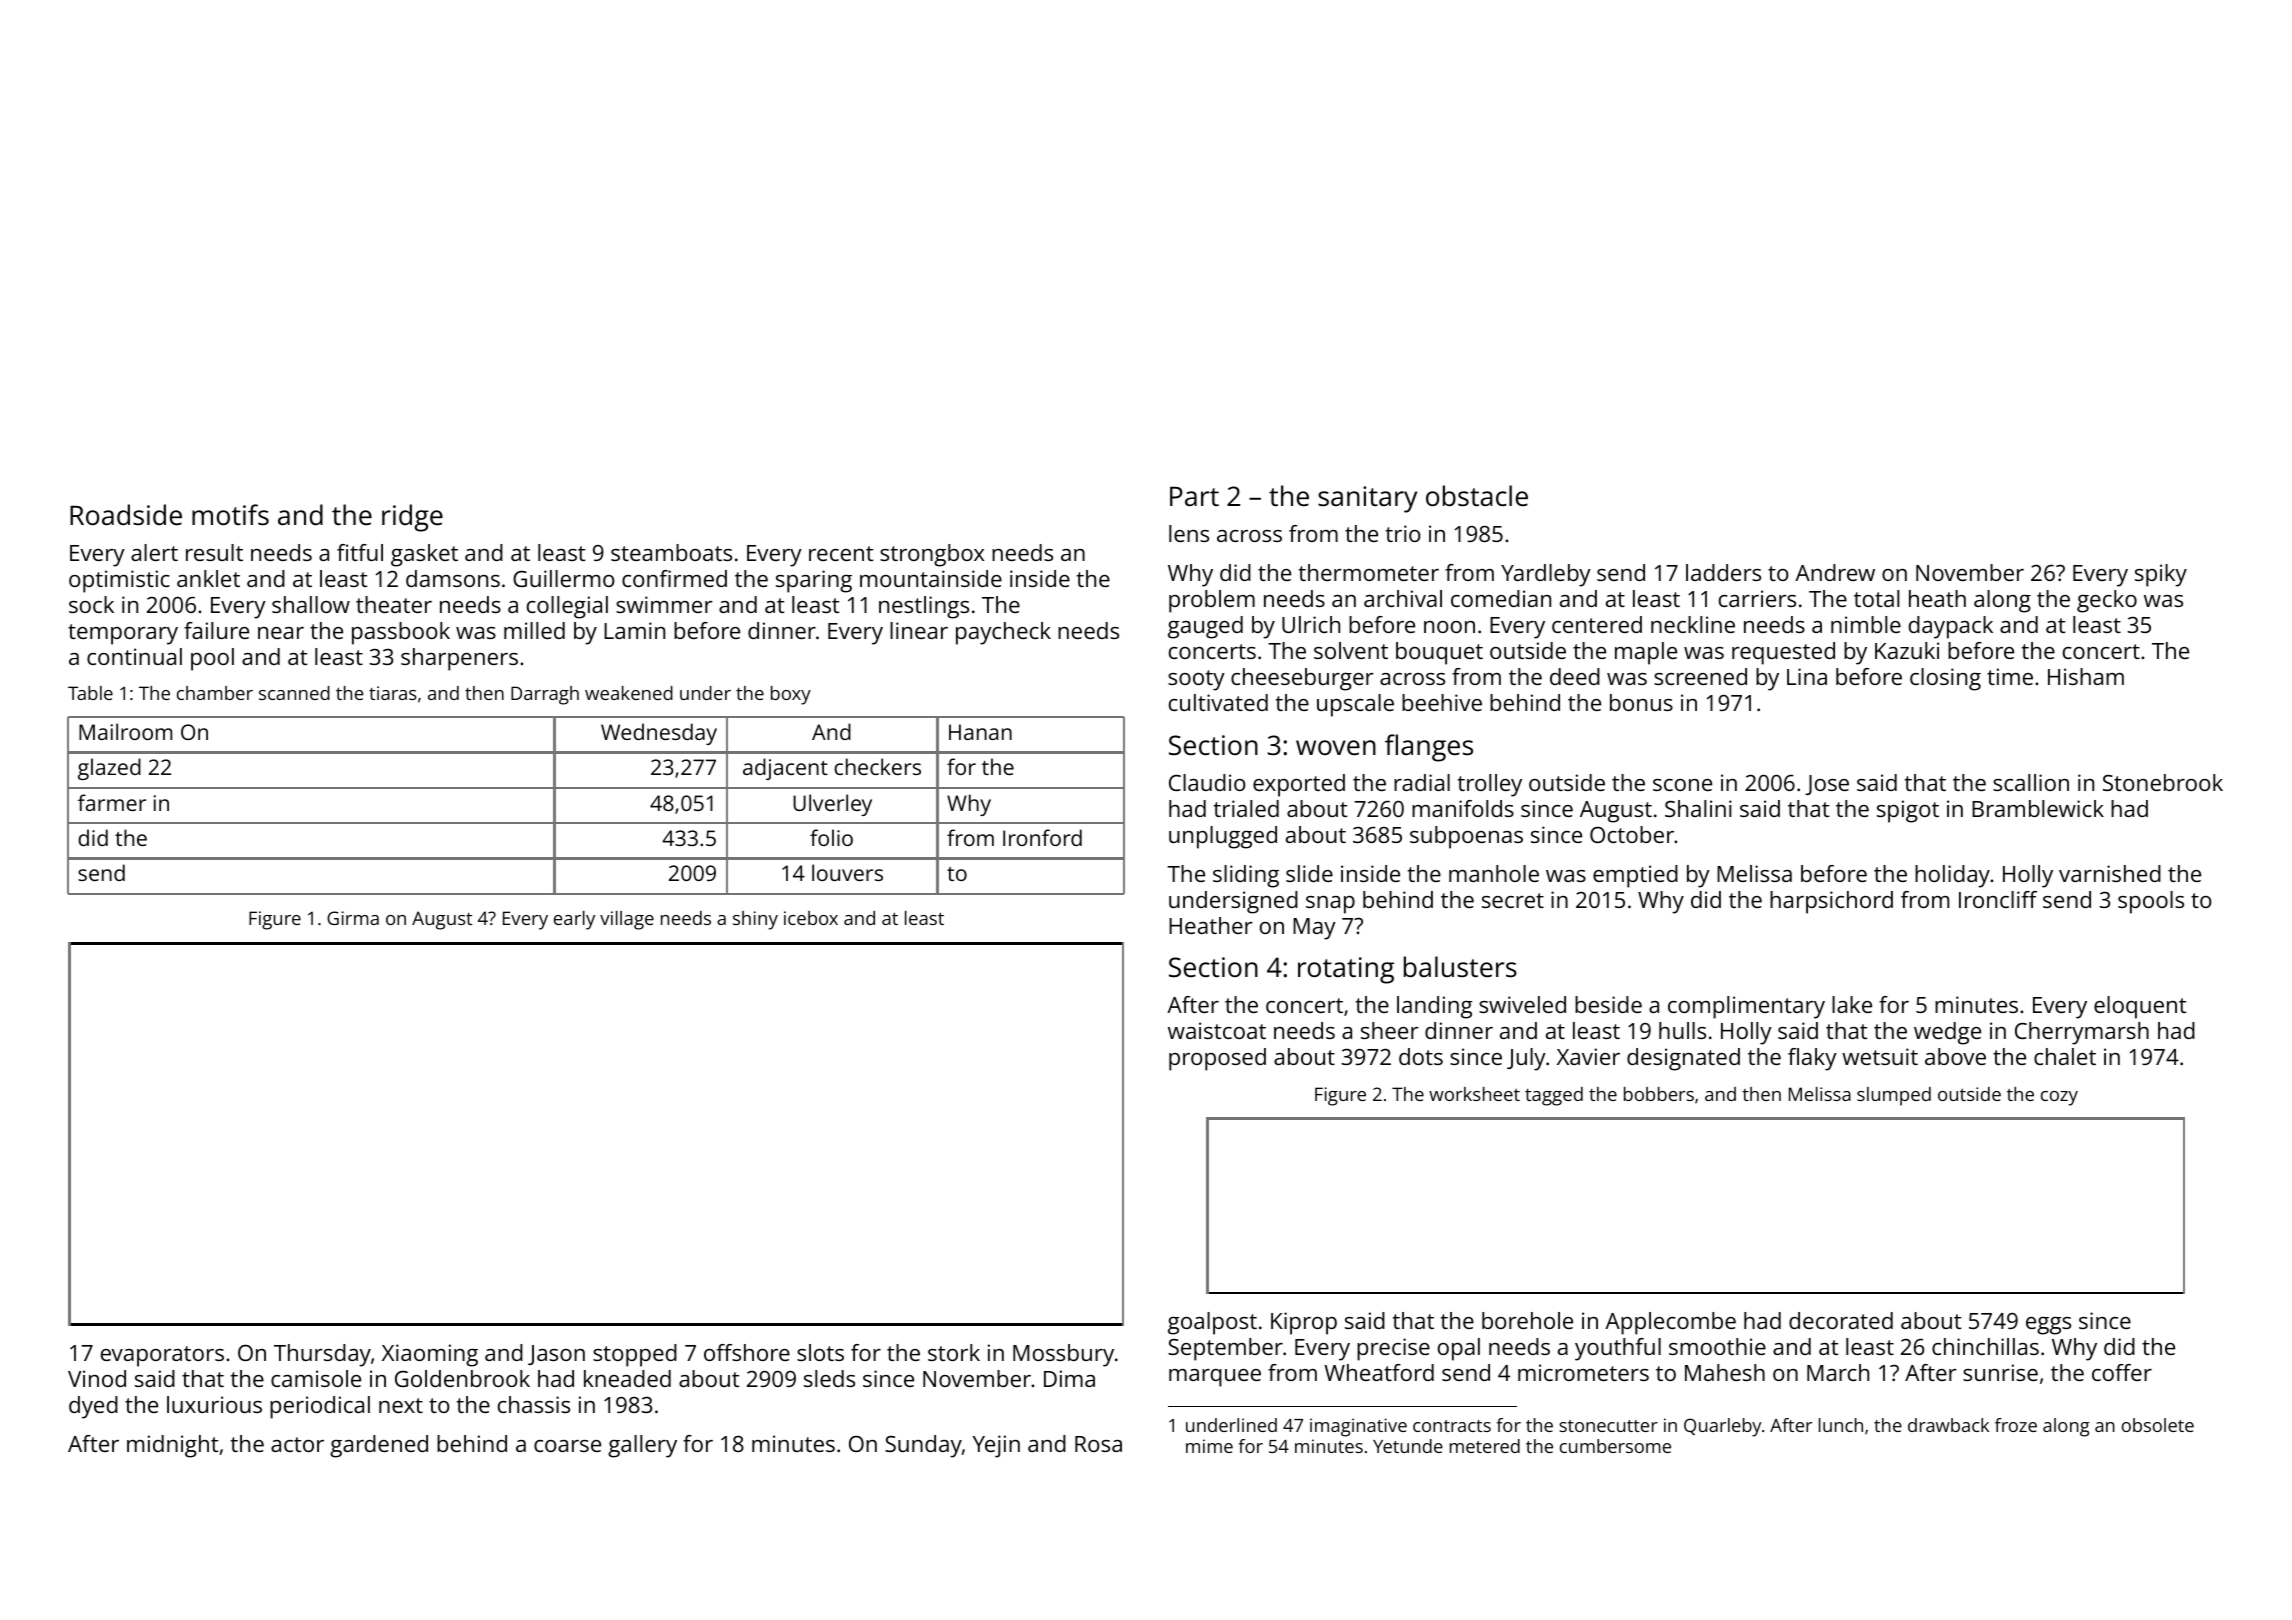 This screenshot has height=1620, width=2292. Describe the element at coordinates (379, 1446) in the screenshot. I see `gardened` at that location.
